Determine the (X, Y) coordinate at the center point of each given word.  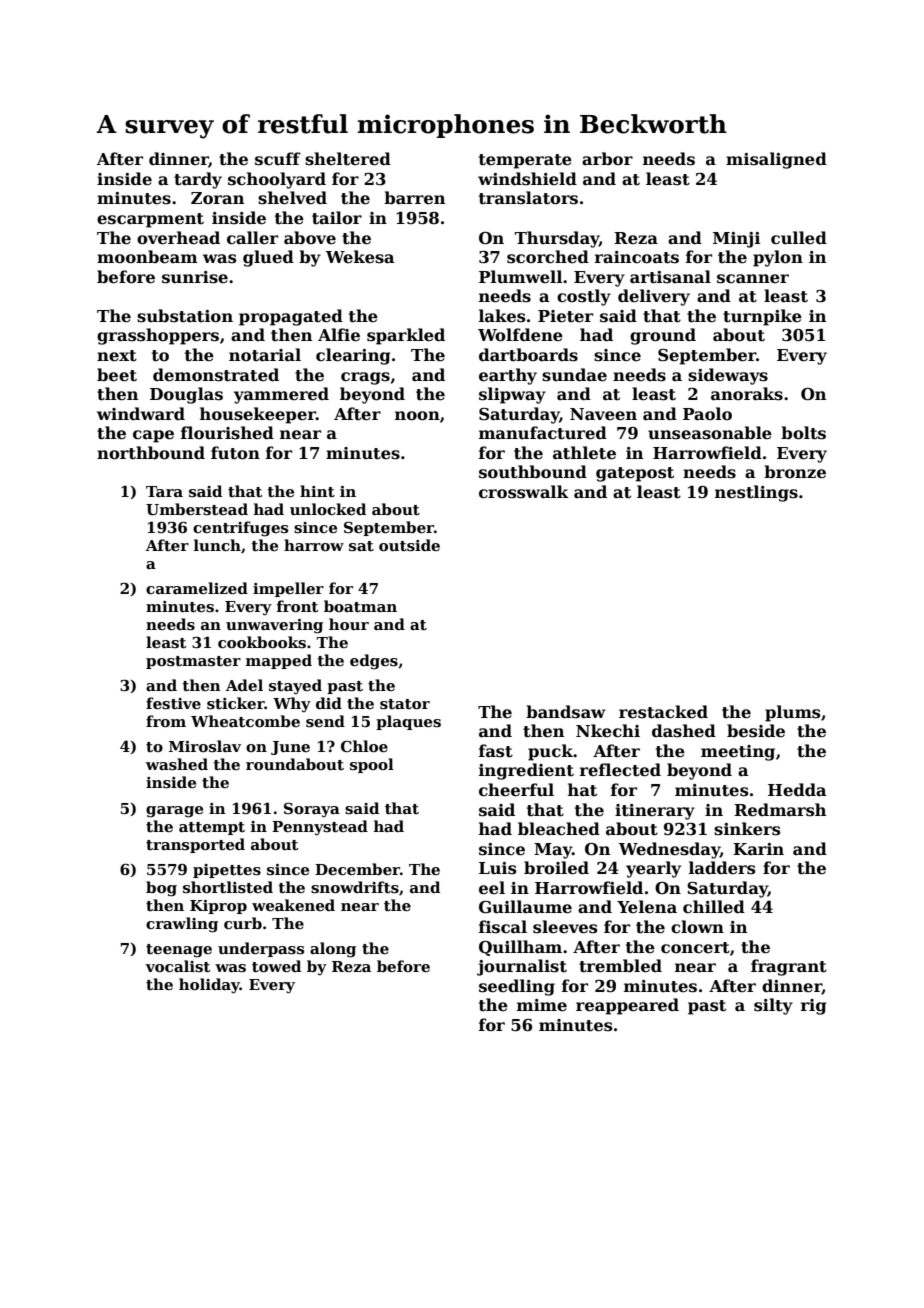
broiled (556, 868)
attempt (212, 828)
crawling (182, 925)
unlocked (328, 509)
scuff (278, 159)
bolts (803, 433)
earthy (508, 376)
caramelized (197, 588)
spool (372, 765)
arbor (607, 158)
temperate (525, 161)
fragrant (789, 967)
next (117, 356)
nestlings (756, 493)
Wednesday (669, 850)
